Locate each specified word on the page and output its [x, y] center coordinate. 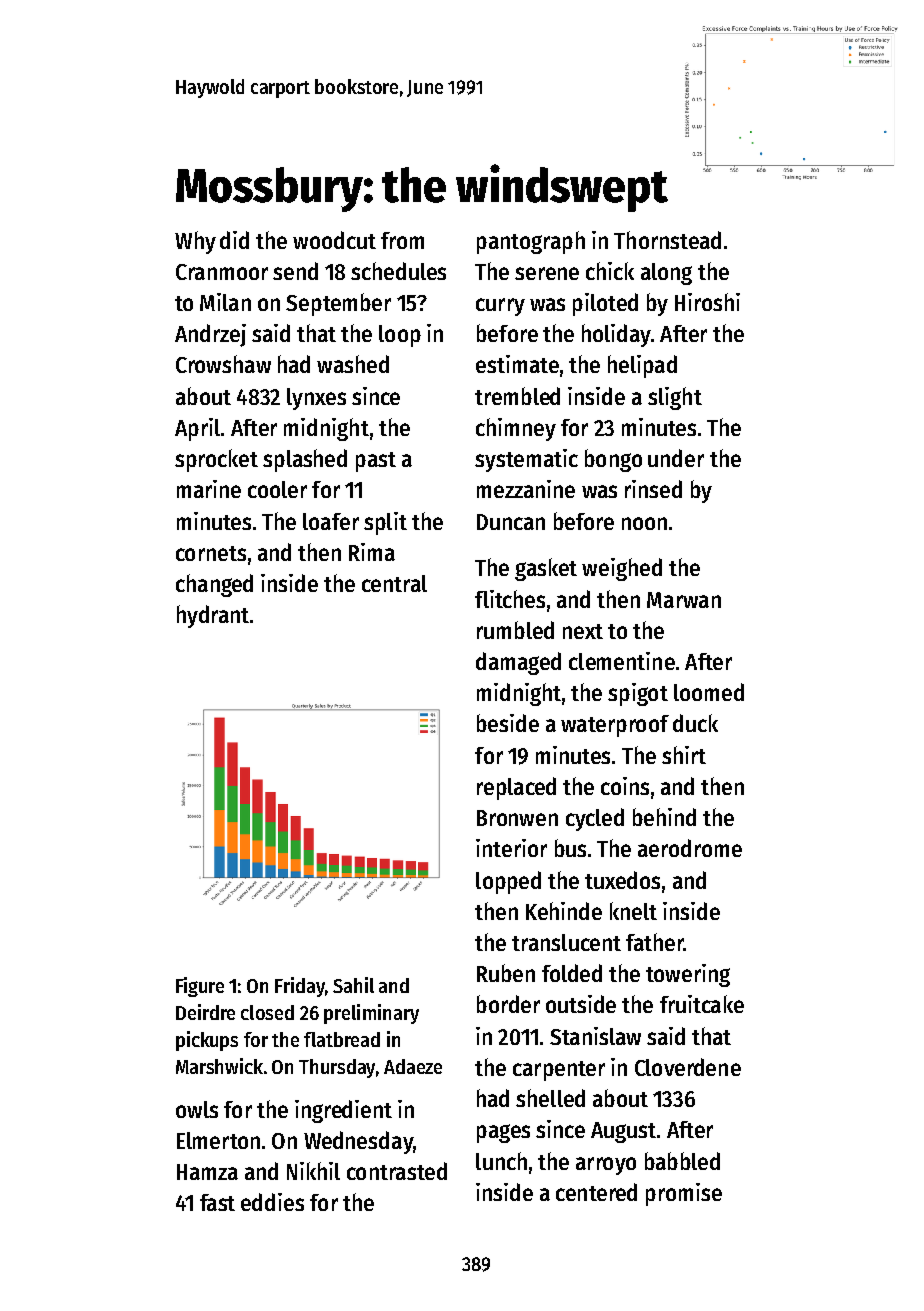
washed [353, 364]
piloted [605, 304]
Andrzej [210, 335]
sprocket [216, 460]
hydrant [213, 616]
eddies [272, 1202]
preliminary [371, 1014]
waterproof [615, 726]
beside [508, 723]
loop [400, 336]
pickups [207, 1041]
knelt [633, 911]
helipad [642, 366]
